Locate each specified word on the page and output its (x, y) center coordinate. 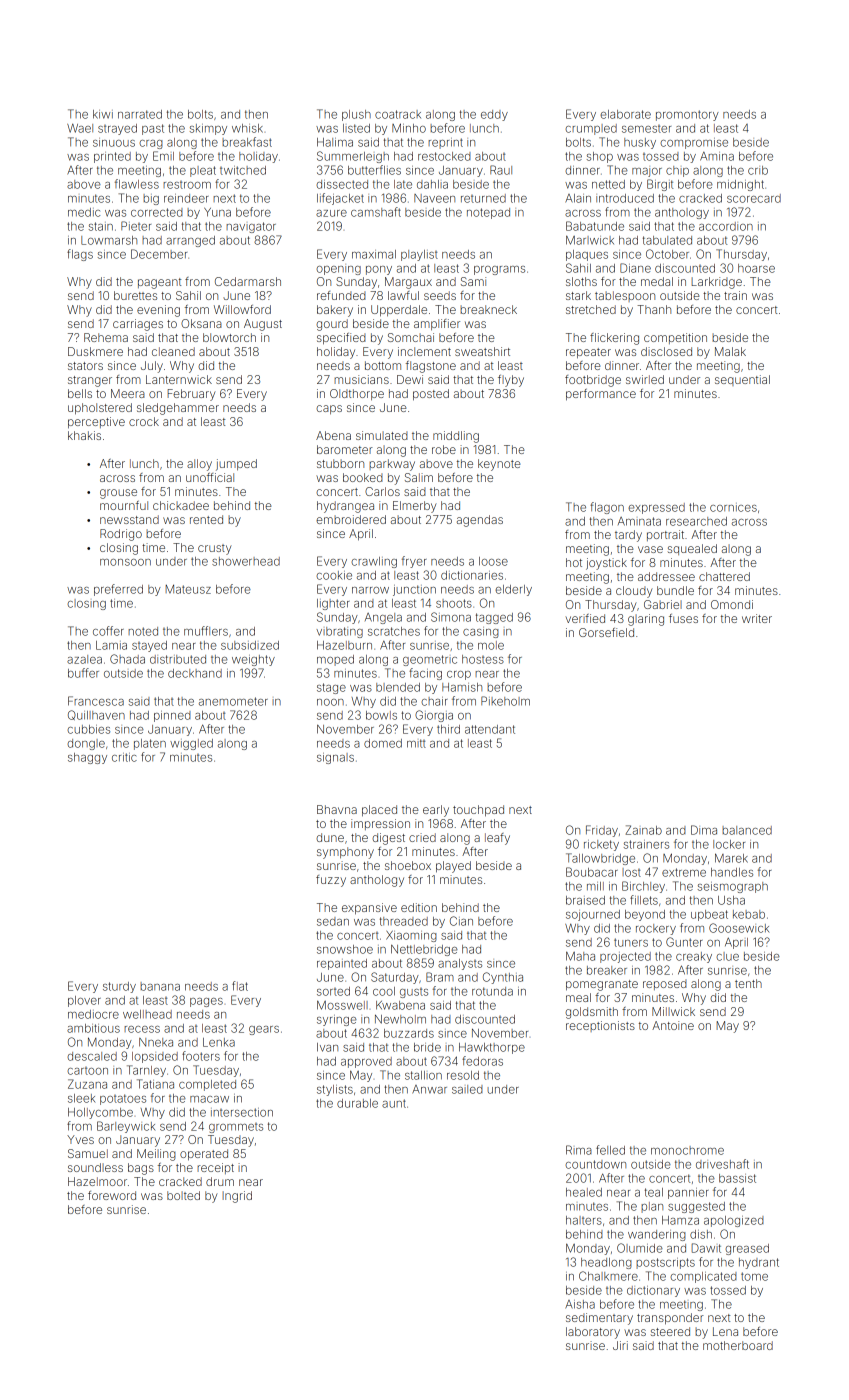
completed (207, 1085)
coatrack (398, 114)
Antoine (673, 1025)
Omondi (732, 604)
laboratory (593, 1333)
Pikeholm (505, 701)
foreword (112, 1195)
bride (427, 1047)
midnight (740, 185)
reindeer (186, 198)
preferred (118, 590)
